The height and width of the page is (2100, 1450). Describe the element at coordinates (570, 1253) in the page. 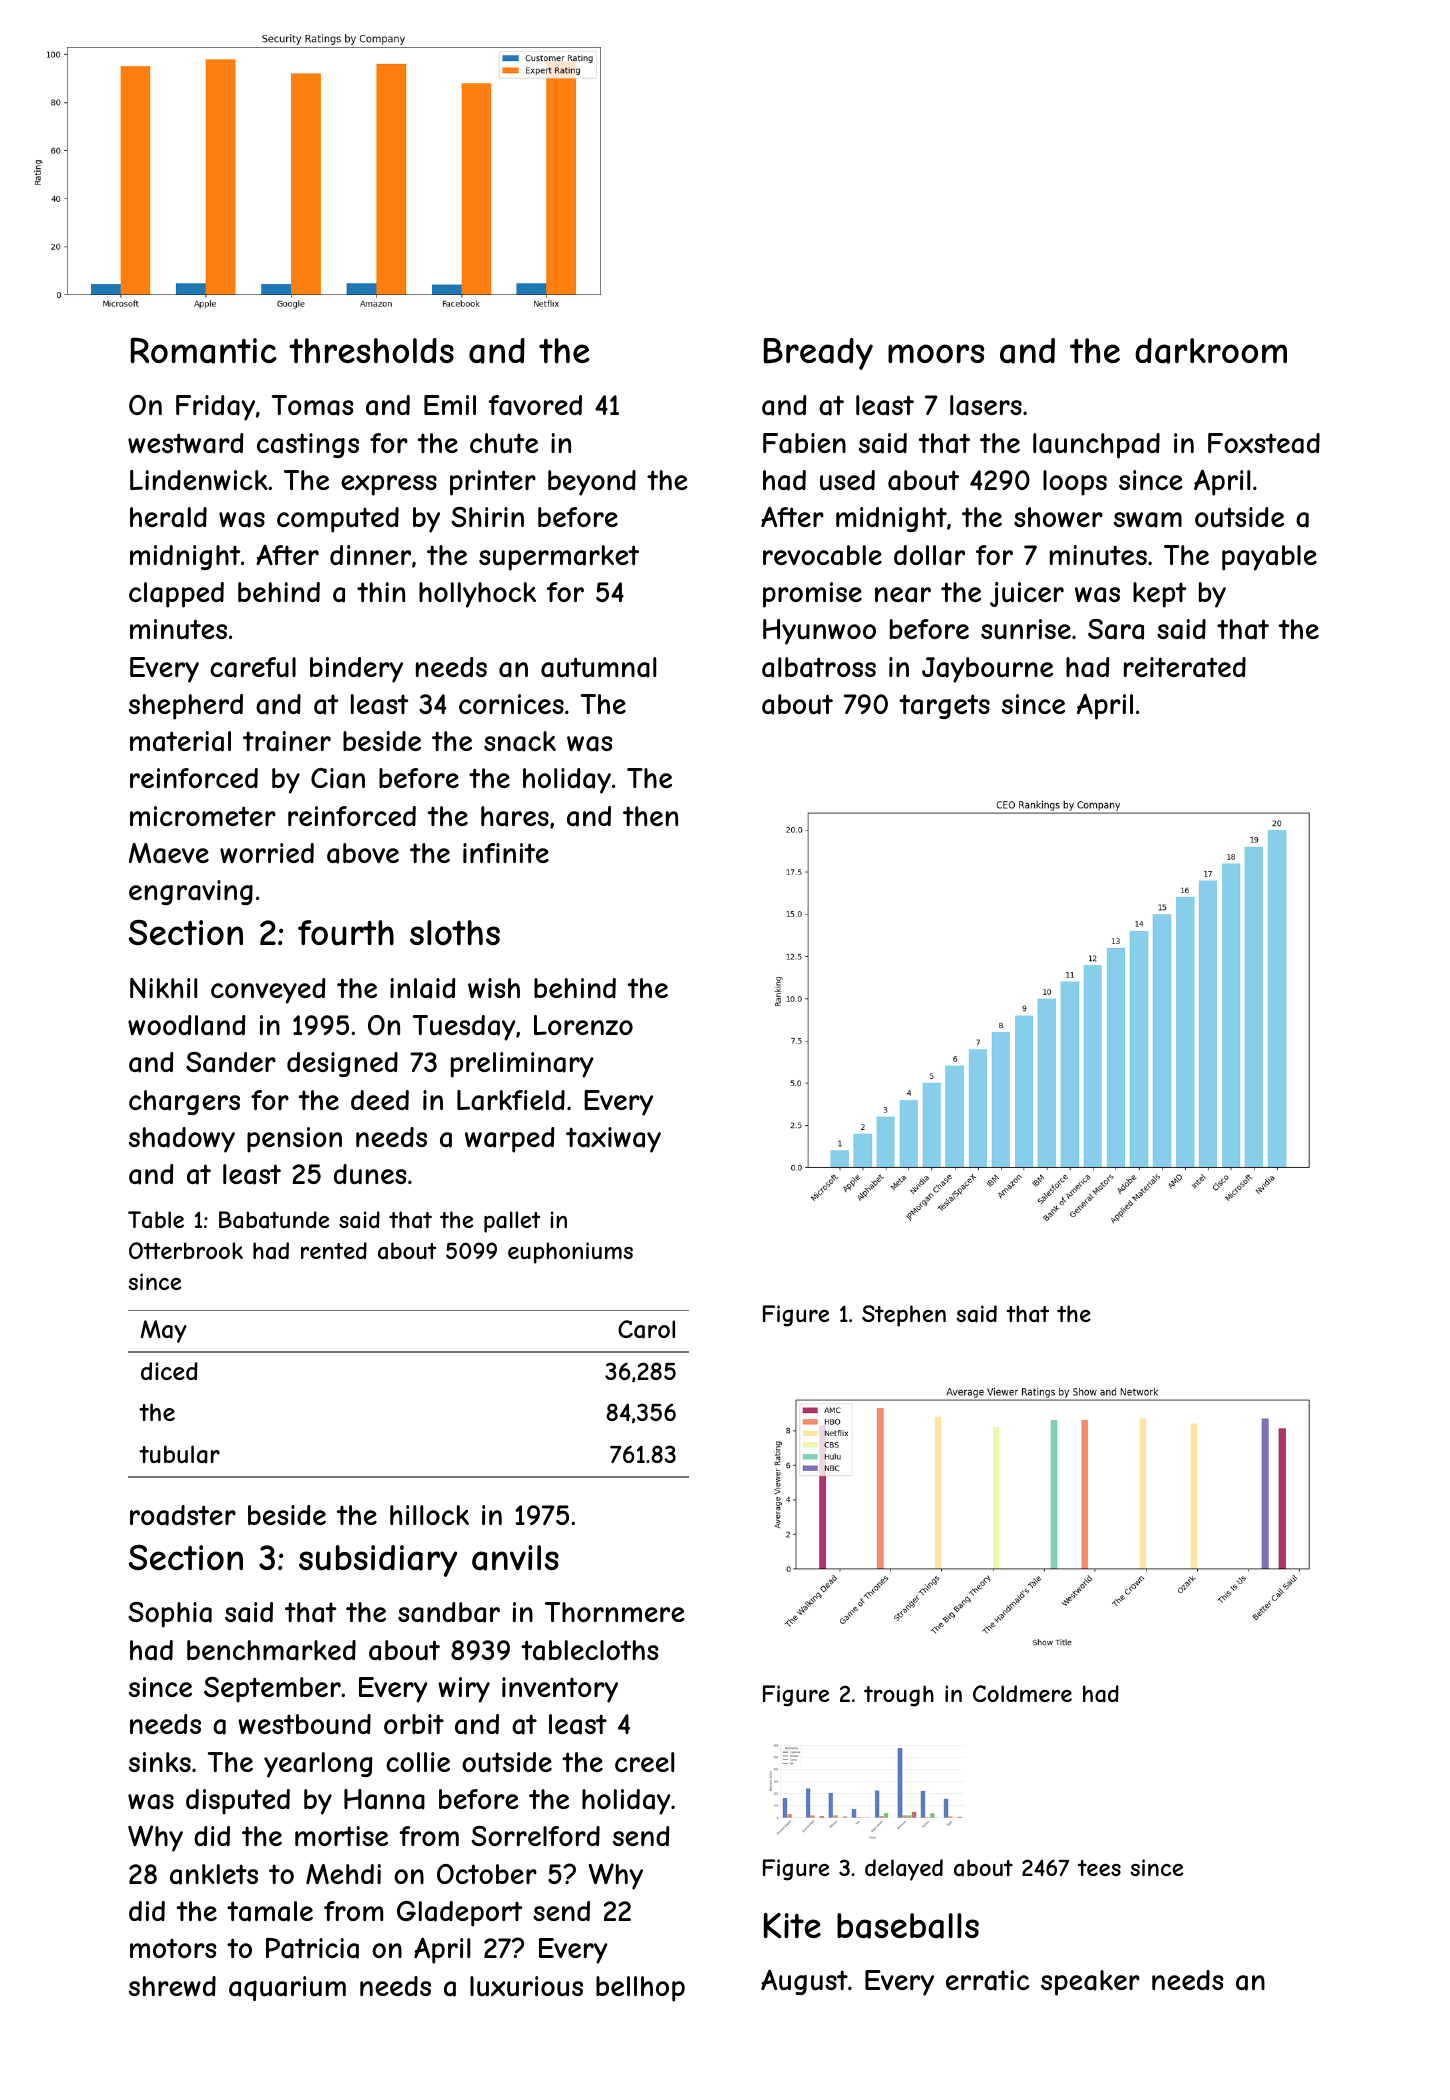

I see `euphoniums` at that location.
